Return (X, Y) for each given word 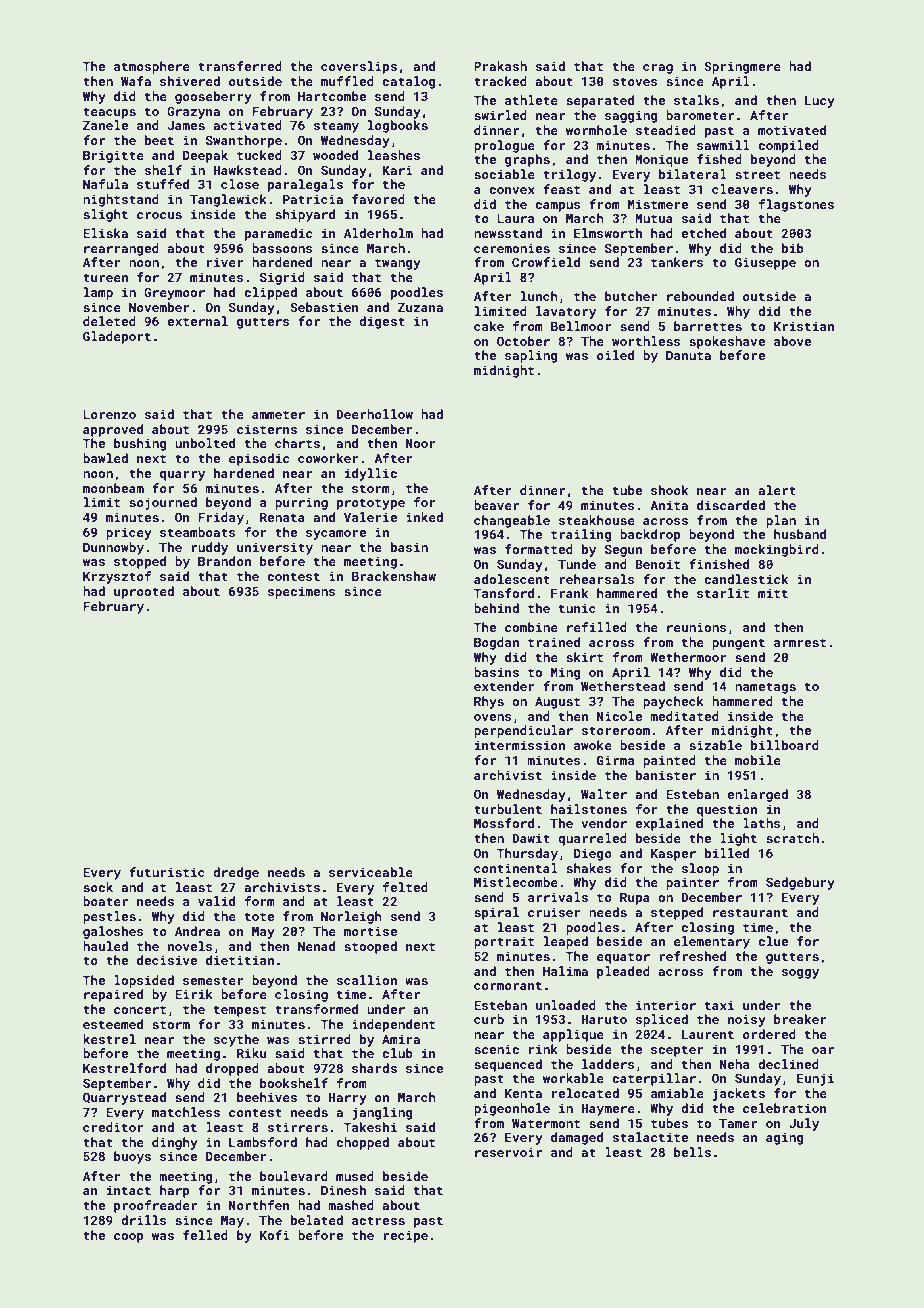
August (557, 703)
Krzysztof (117, 577)
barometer (700, 115)
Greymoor (174, 294)
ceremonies (512, 248)
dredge (236, 873)
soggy (800, 974)
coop (129, 1238)
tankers (677, 262)
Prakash (500, 66)
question (727, 810)
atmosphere (152, 67)
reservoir (508, 1152)
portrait (504, 942)
